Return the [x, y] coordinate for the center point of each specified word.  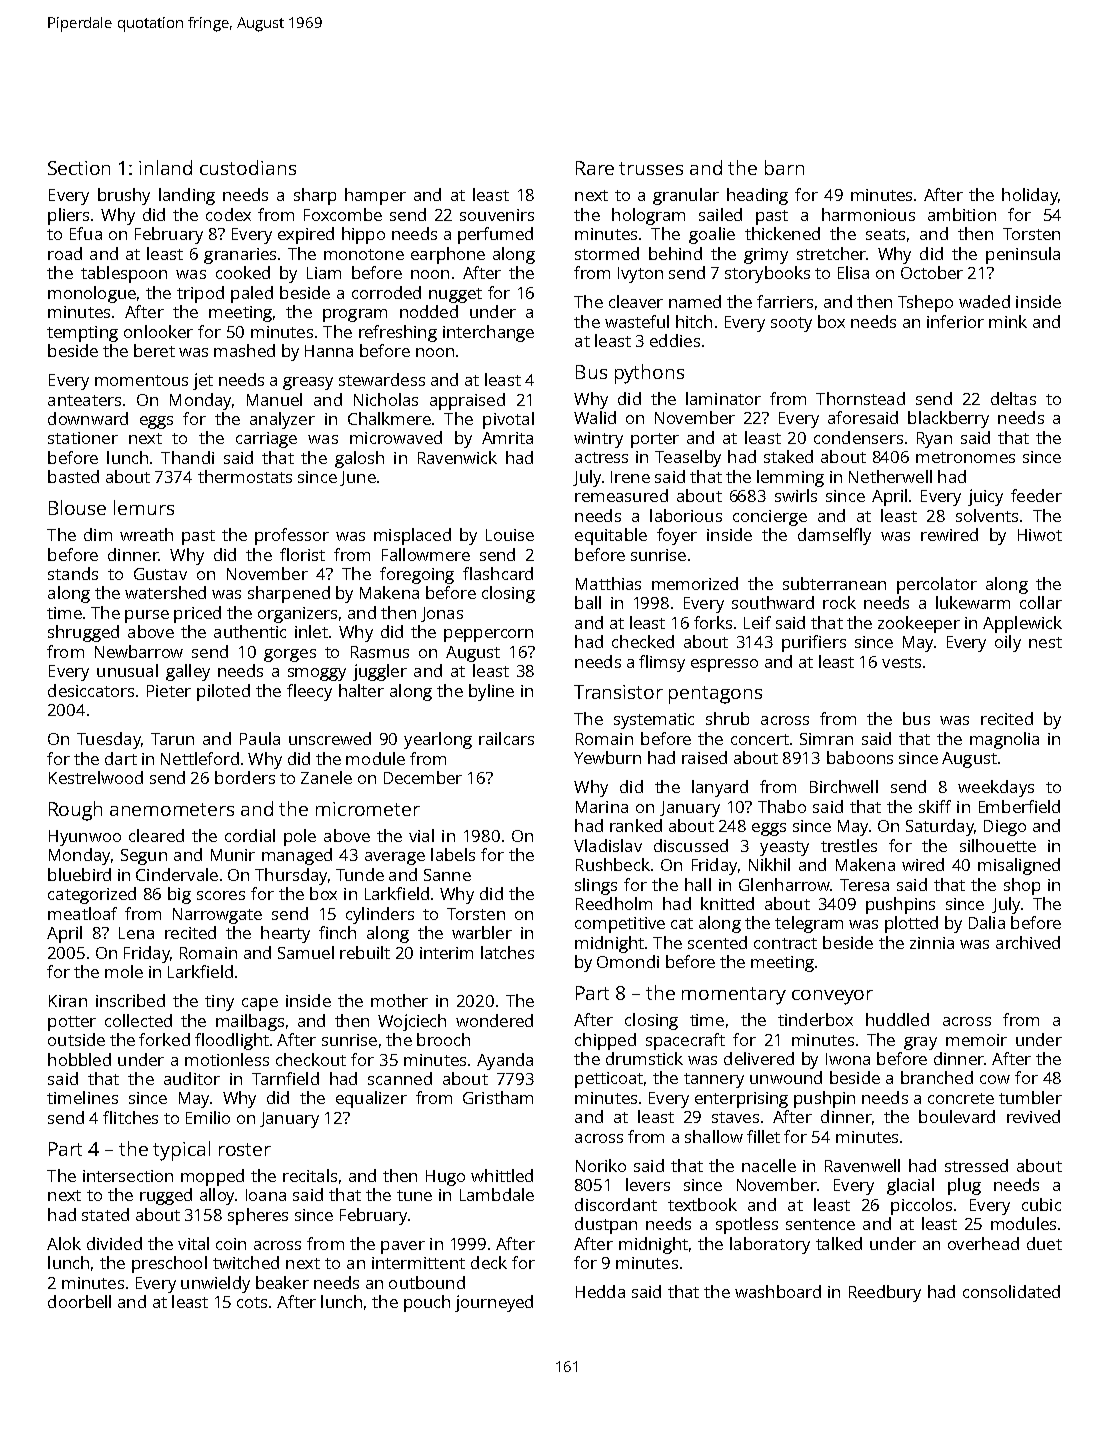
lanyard [720, 788]
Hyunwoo [85, 838]
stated [105, 1214]
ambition [962, 214]
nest [1045, 642]
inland [165, 167]
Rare [595, 168]
